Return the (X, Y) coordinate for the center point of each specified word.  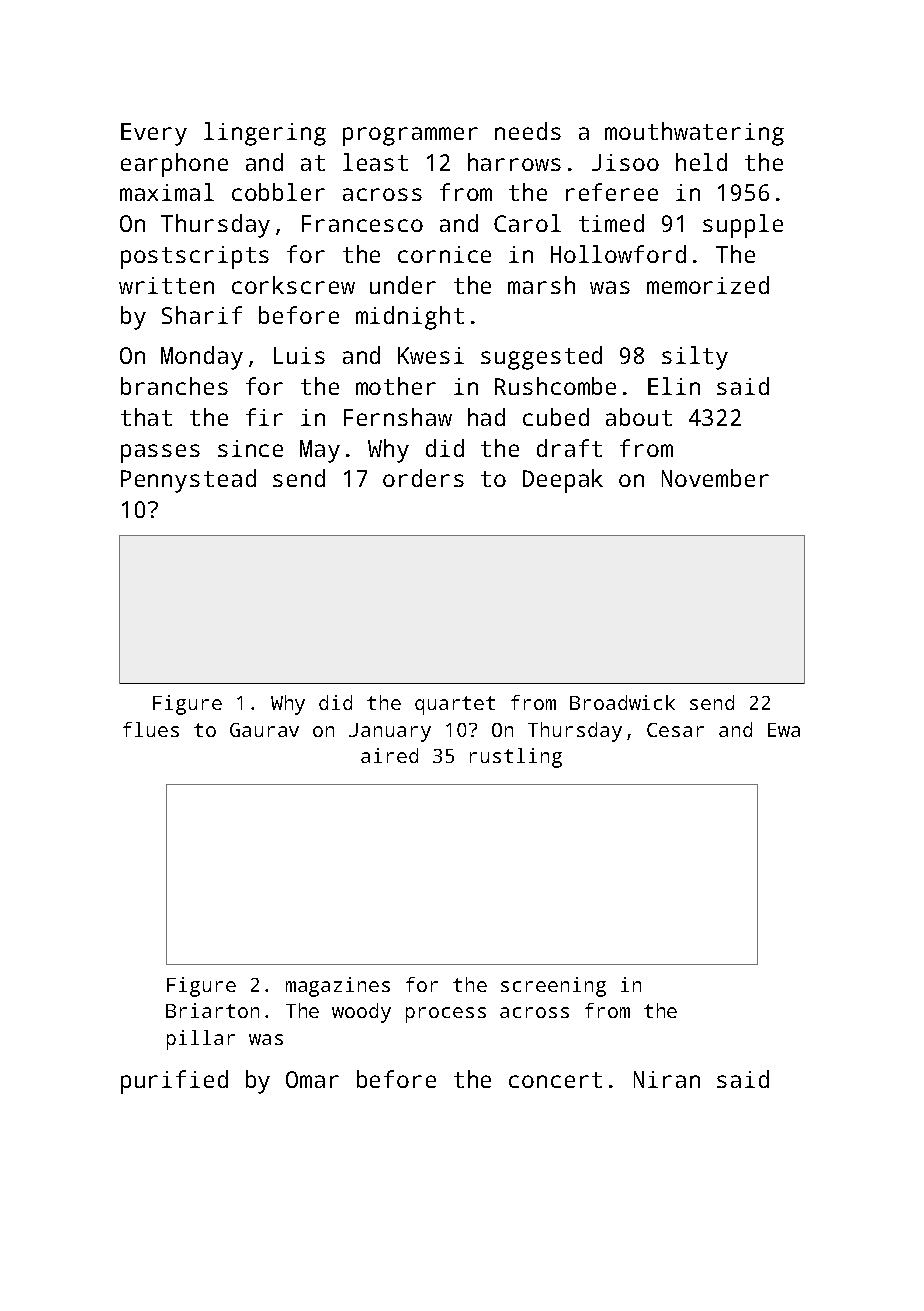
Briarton (212, 1010)
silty (695, 358)
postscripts (195, 257)
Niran (667, 1079)
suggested (541, 358)
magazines (338, 987)
